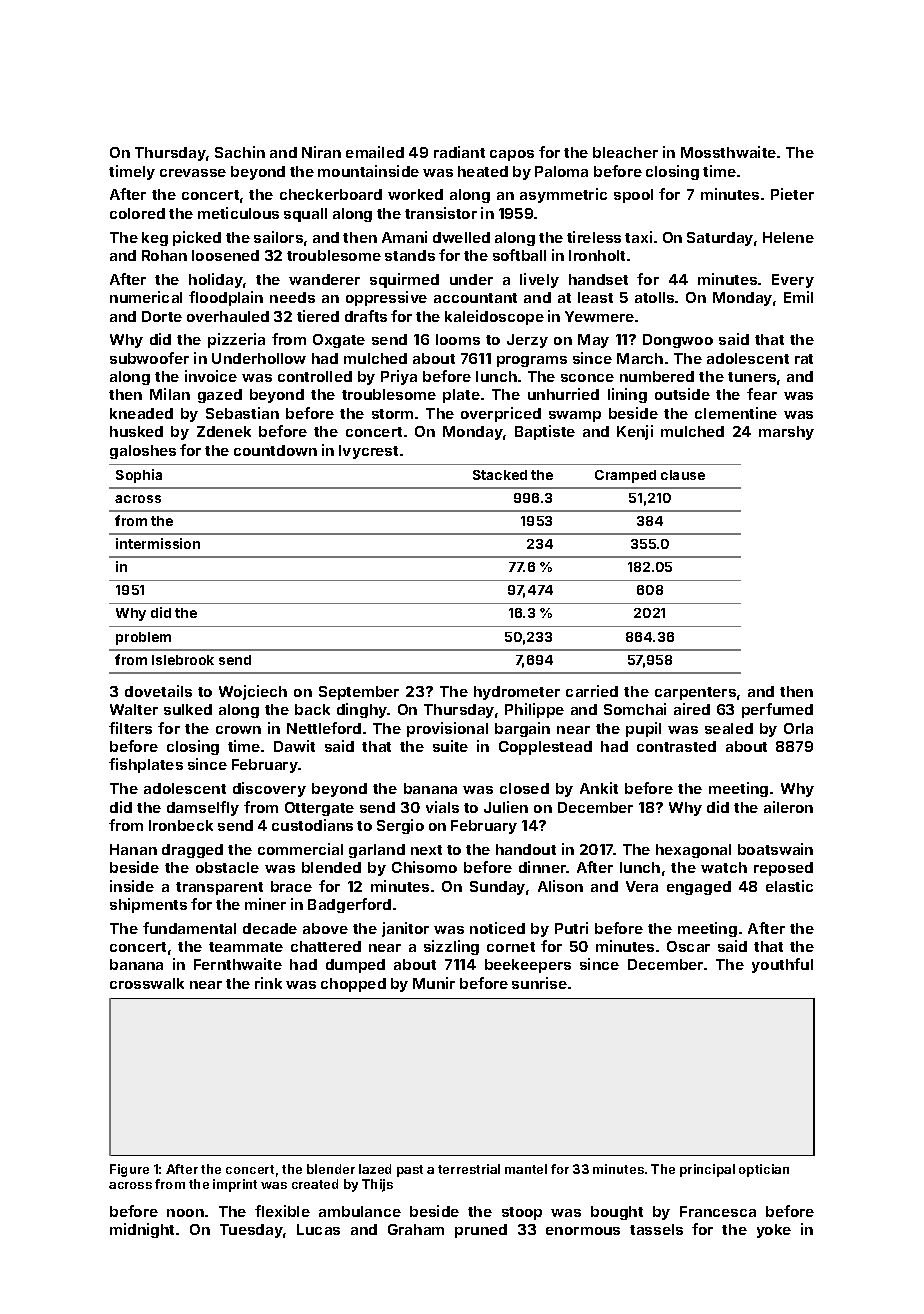 This image has width=924, height=1314. I want to click on teammate, so click(246, 947).
